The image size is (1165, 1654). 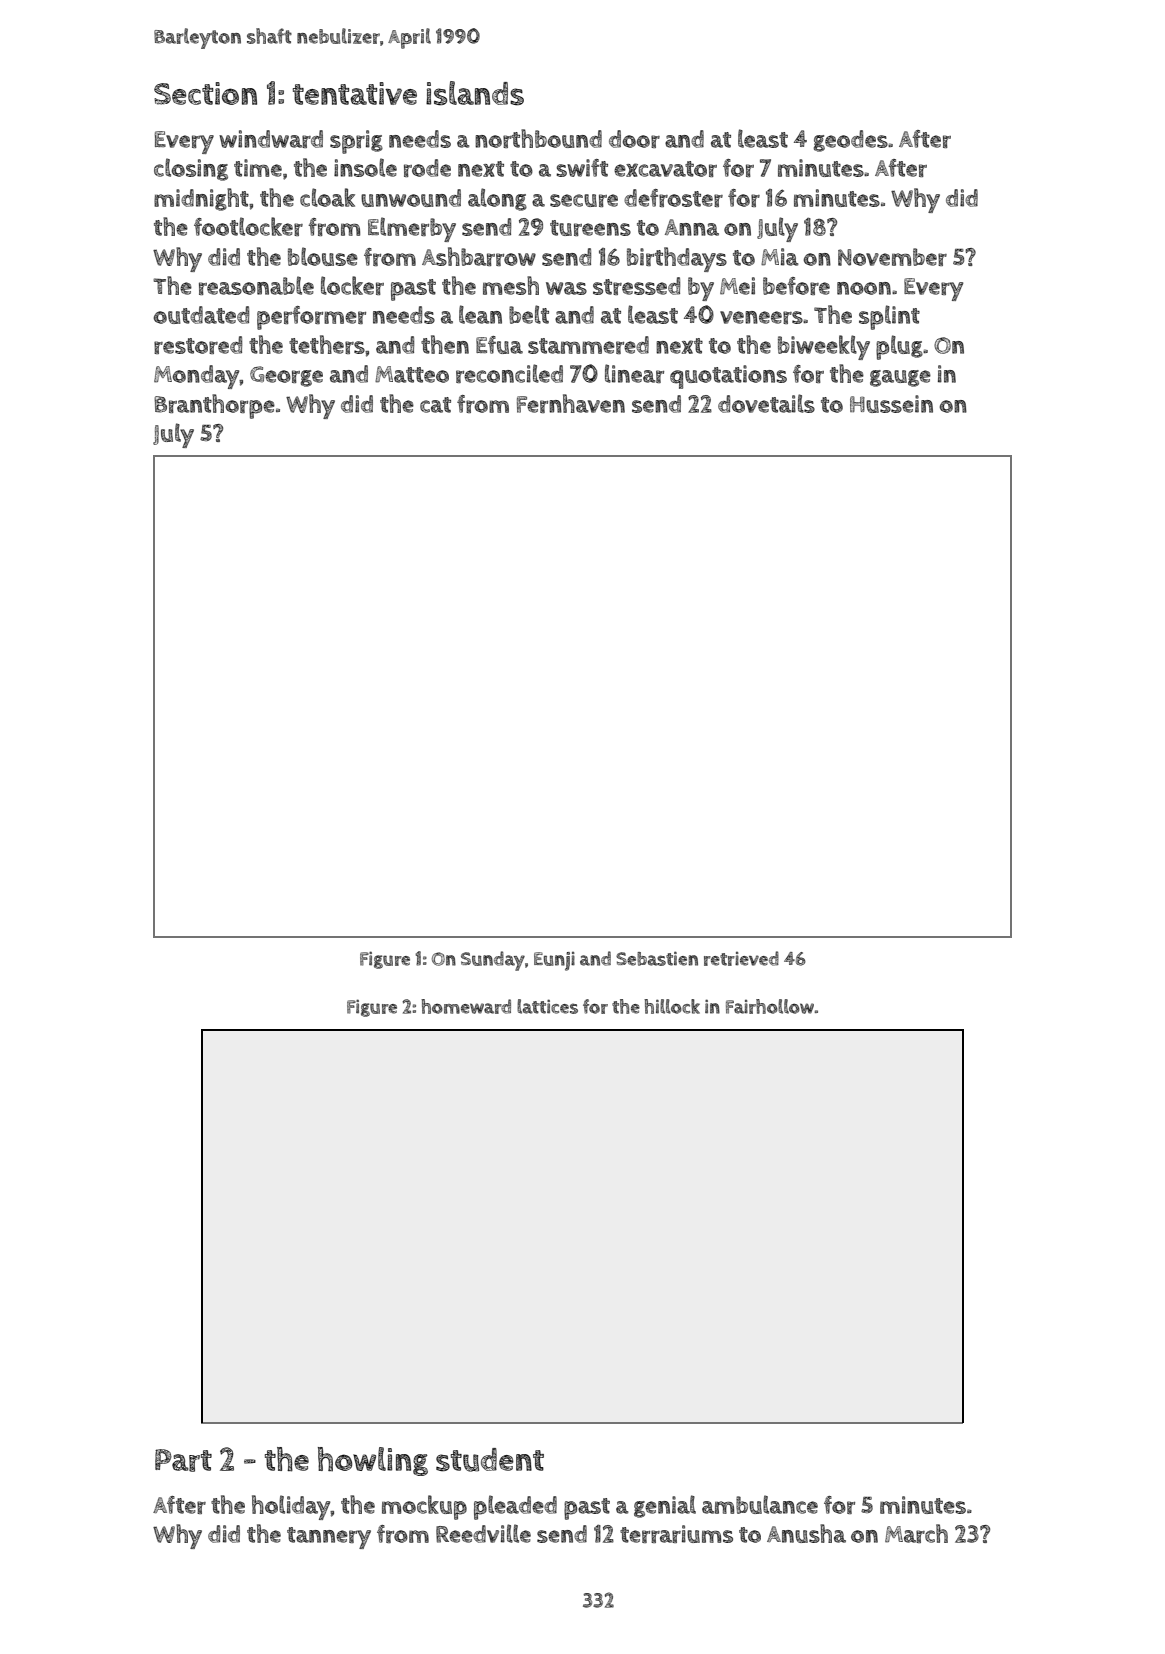 What do you see at coordinates (198, 345) in the image?
I see `restored` at bounding box center [198, 345].
